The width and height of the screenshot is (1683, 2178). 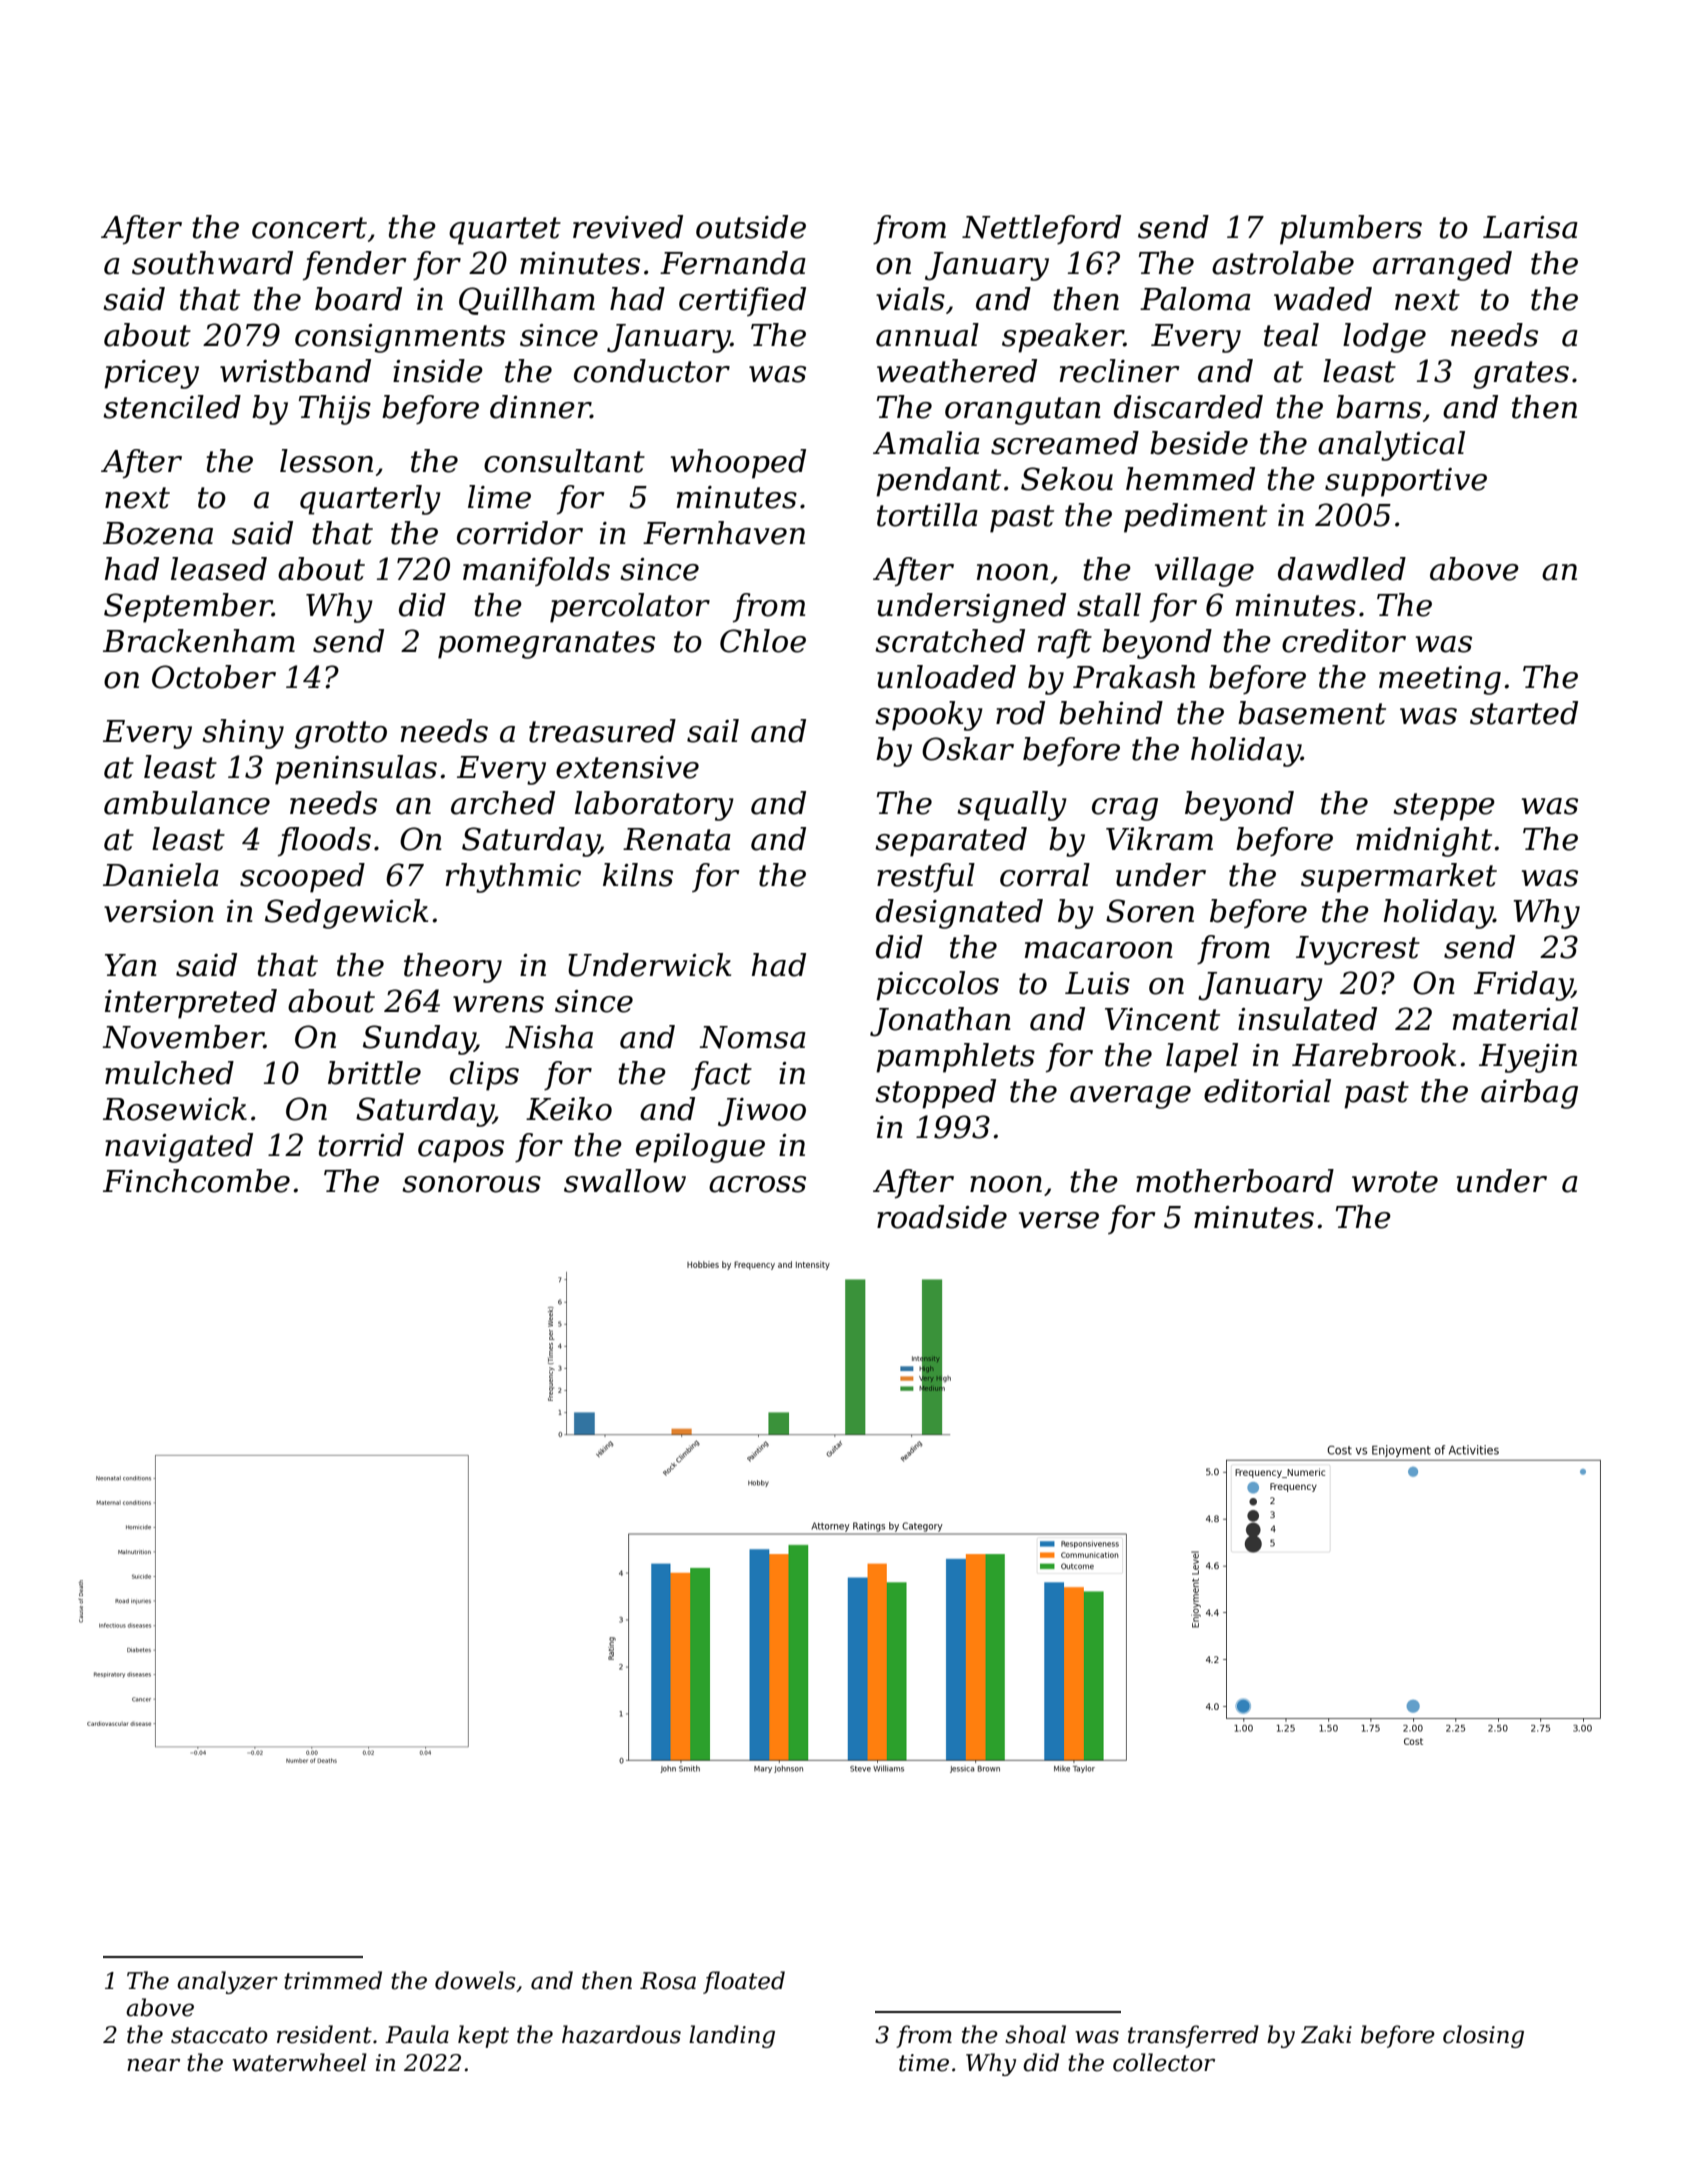 I want to click on analyzer, so click(x=227, y=1982).
